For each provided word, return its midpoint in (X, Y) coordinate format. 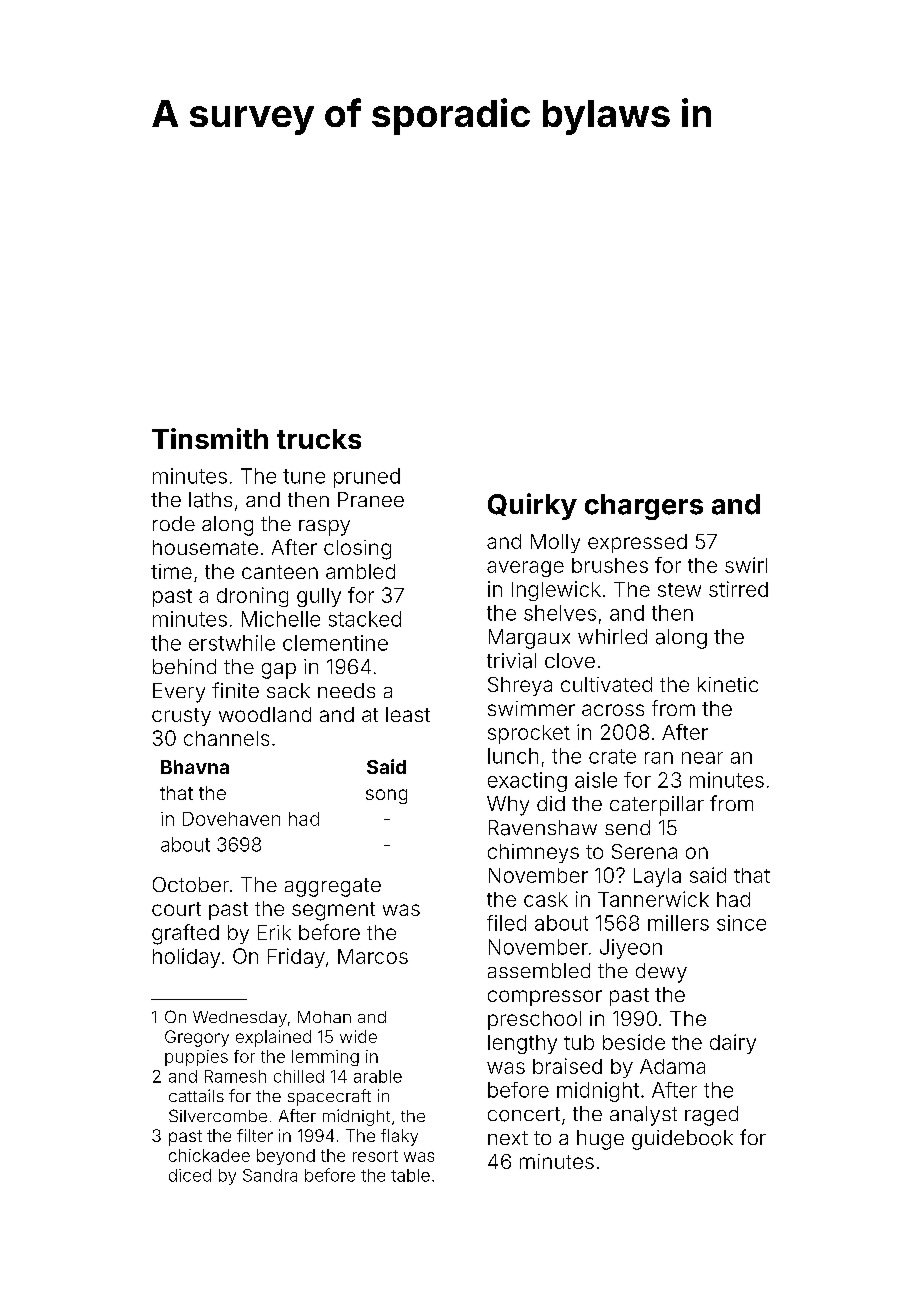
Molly (555, 543)
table (410, 1175)
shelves (560, 613)
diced (190, 1175)
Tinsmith (210, 438)
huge (600, 1140)
